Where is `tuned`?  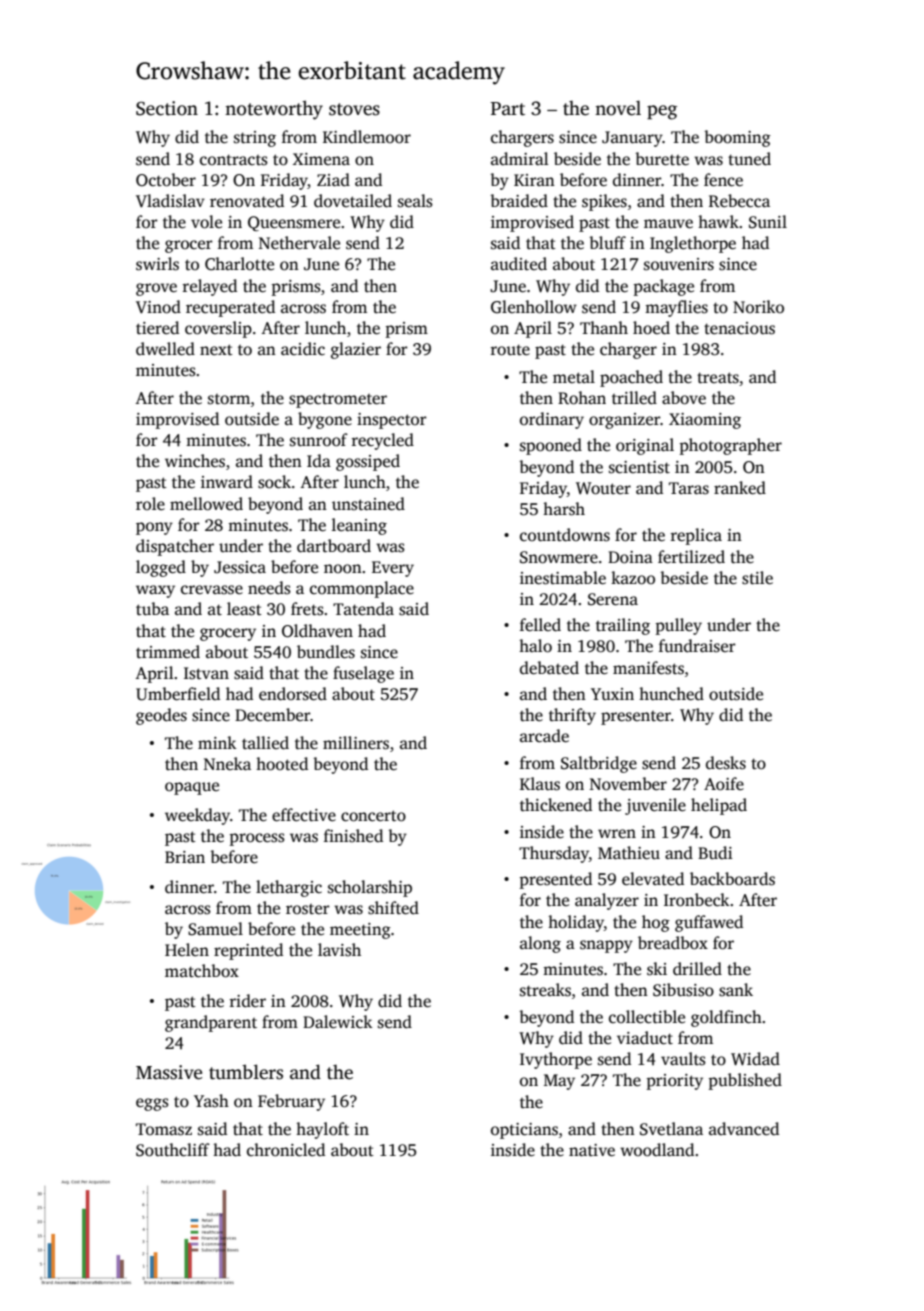 tuned is located at coordinates (749, 159).
